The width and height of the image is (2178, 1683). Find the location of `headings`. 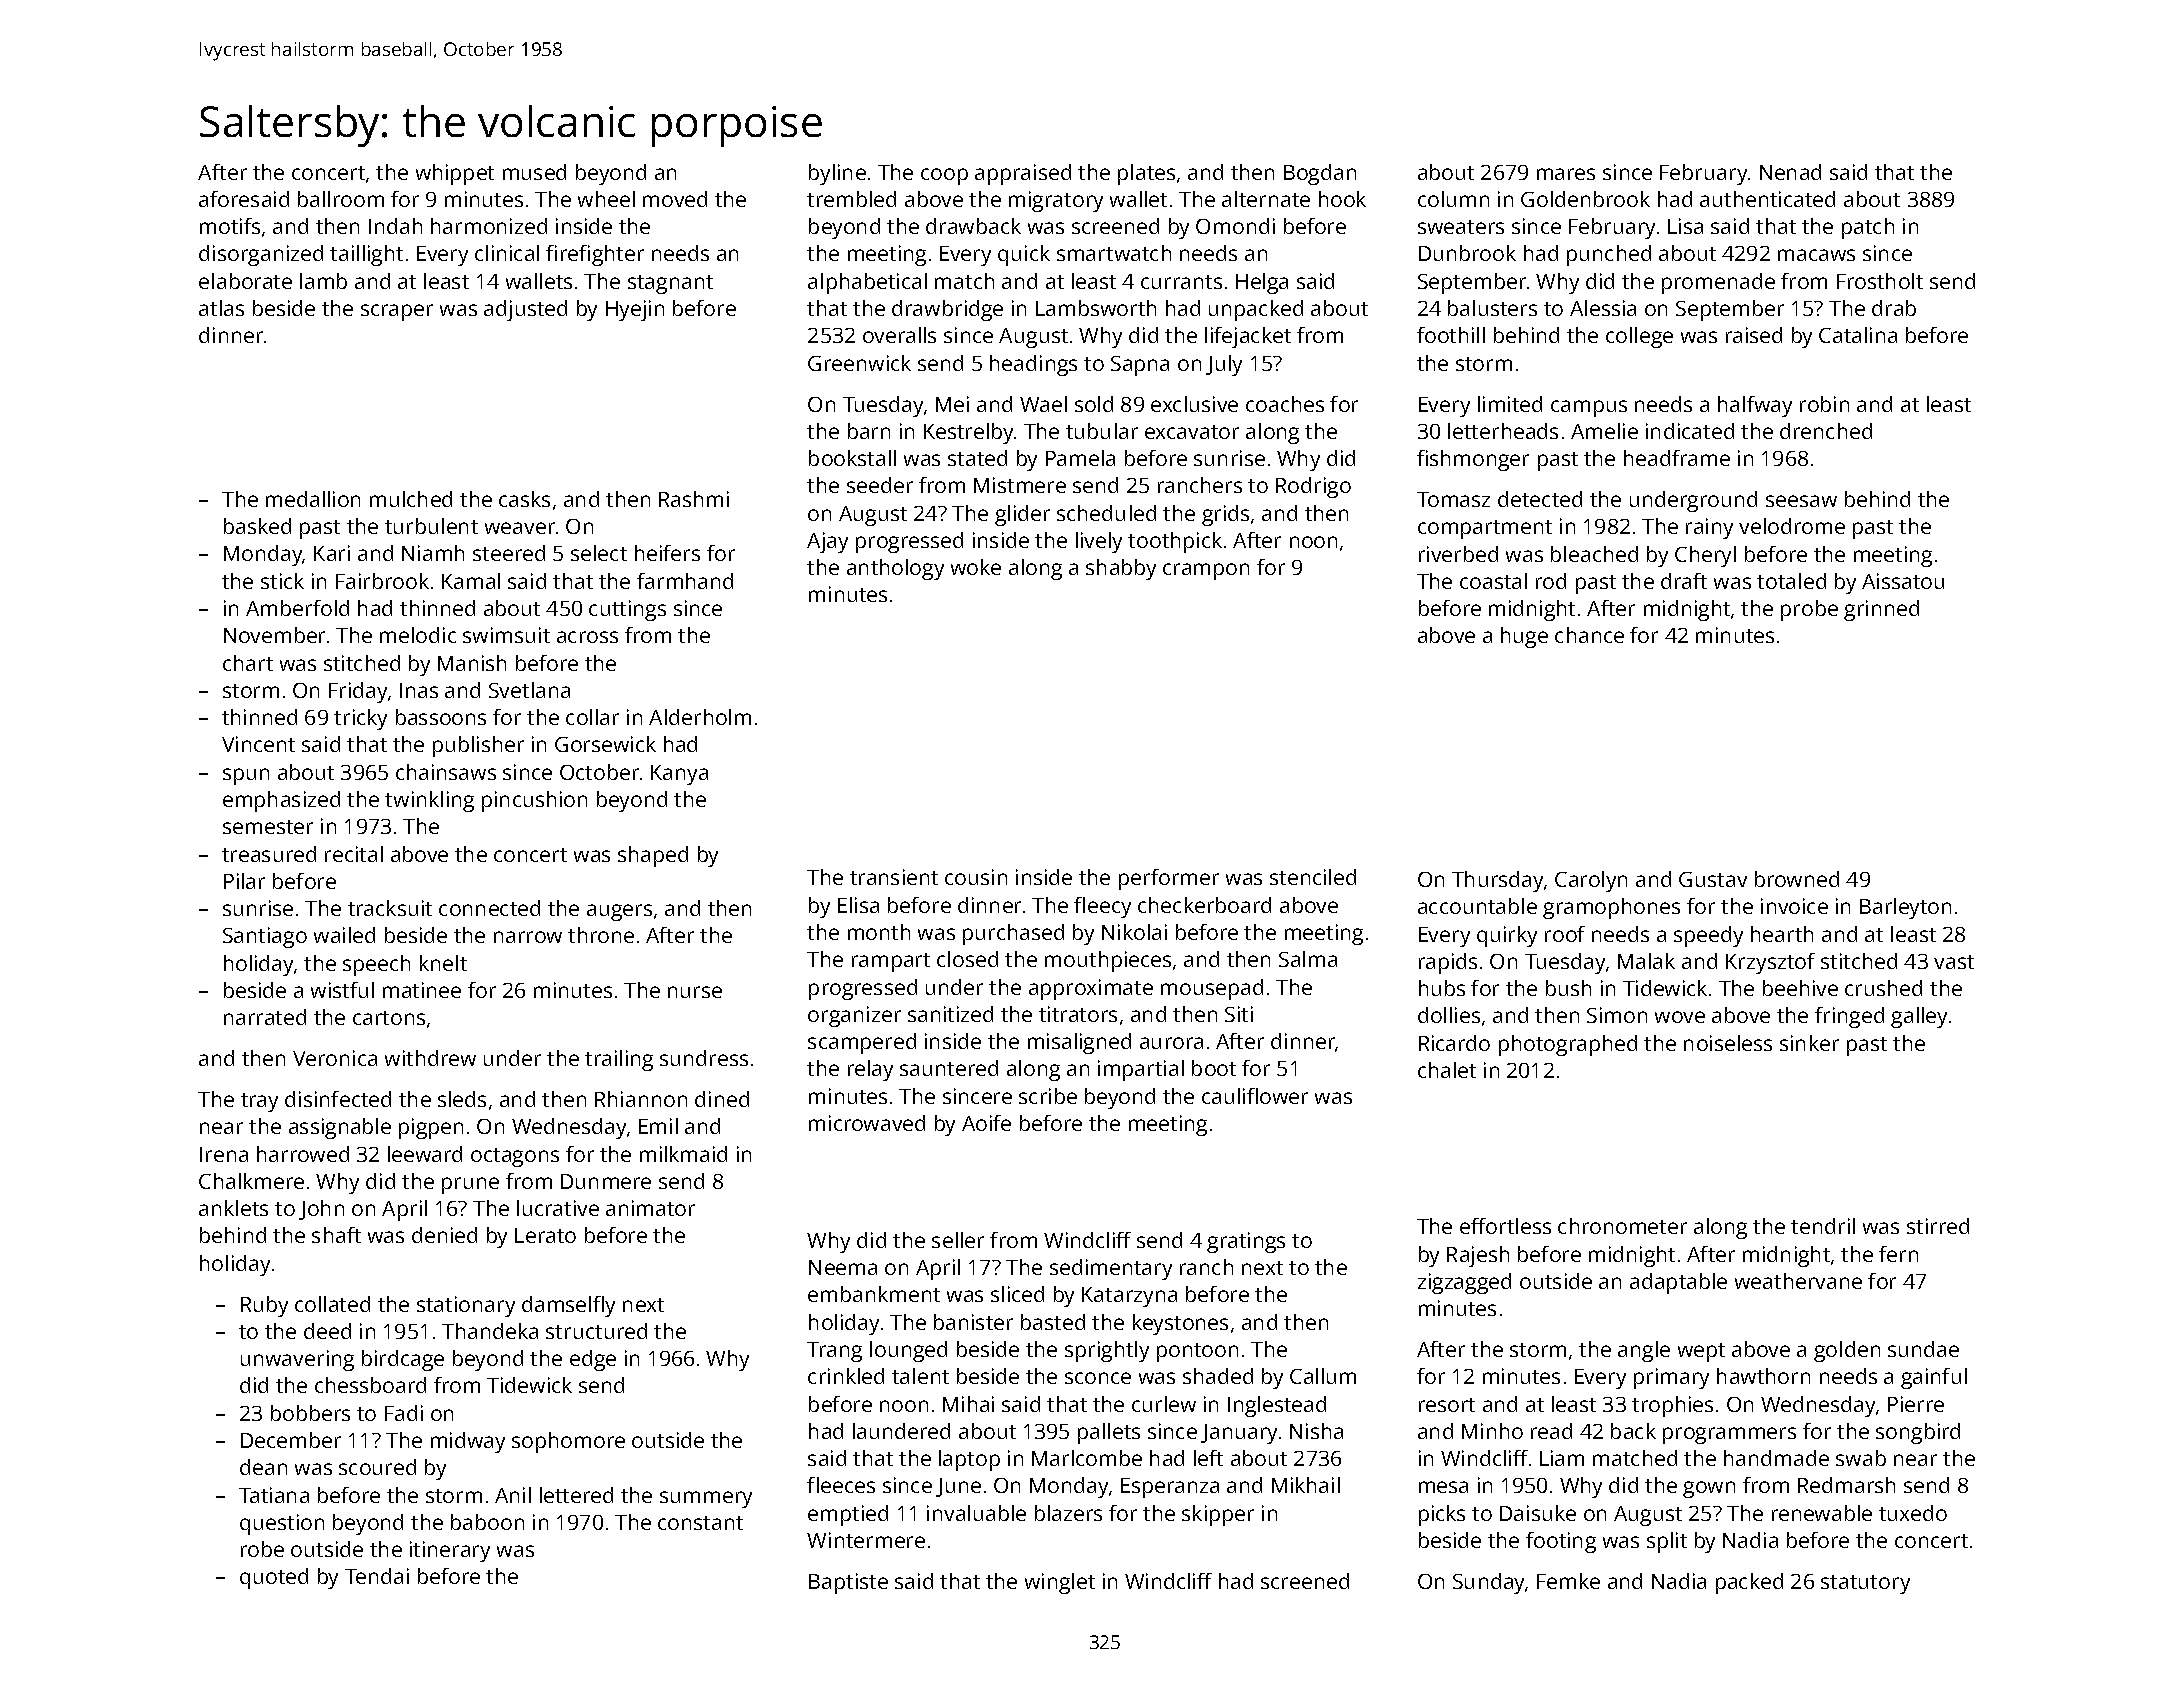

headings is located at coordinates (1033, 365).
